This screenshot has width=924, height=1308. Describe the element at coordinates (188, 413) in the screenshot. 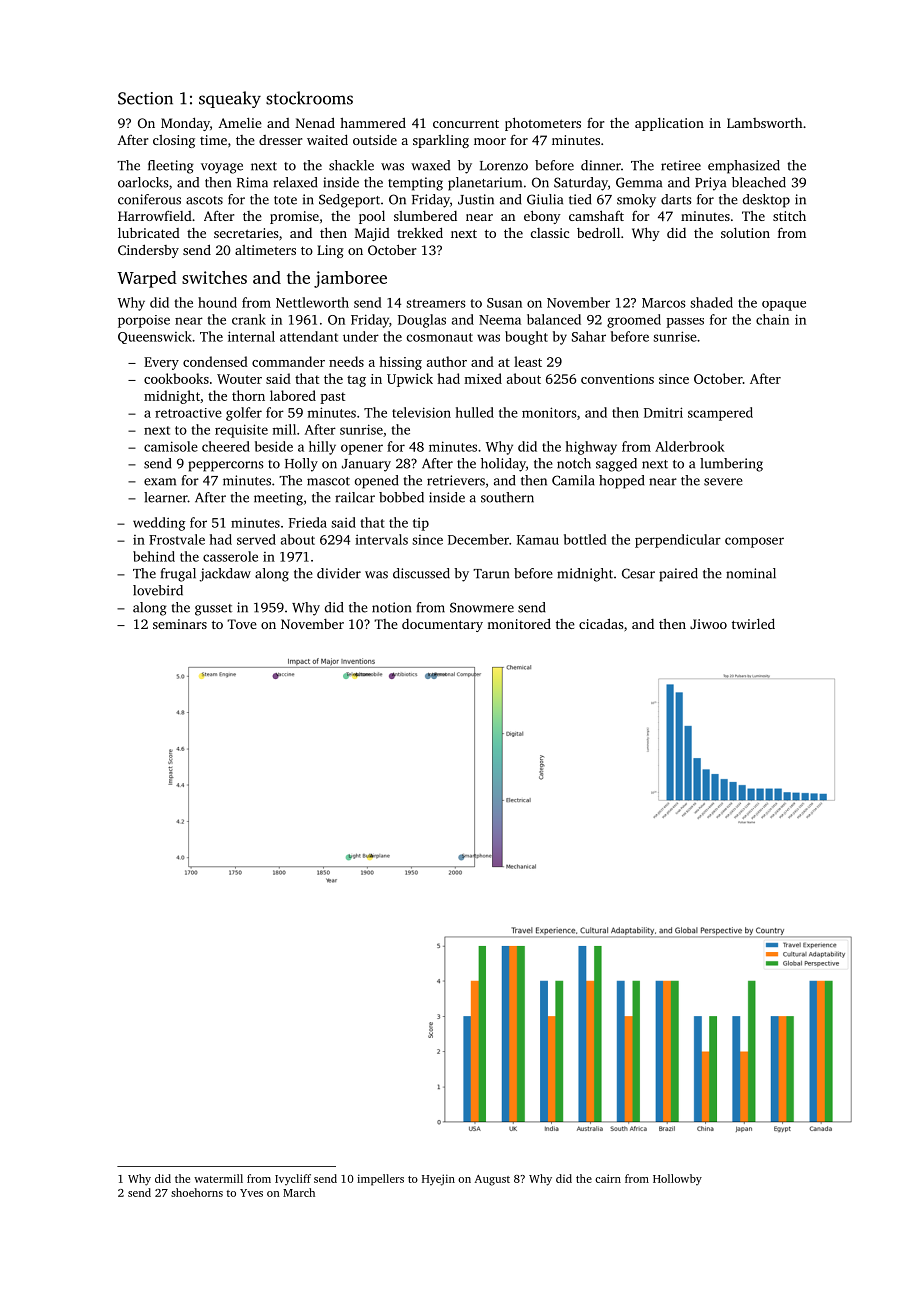

I see `retroactive` at that location.
